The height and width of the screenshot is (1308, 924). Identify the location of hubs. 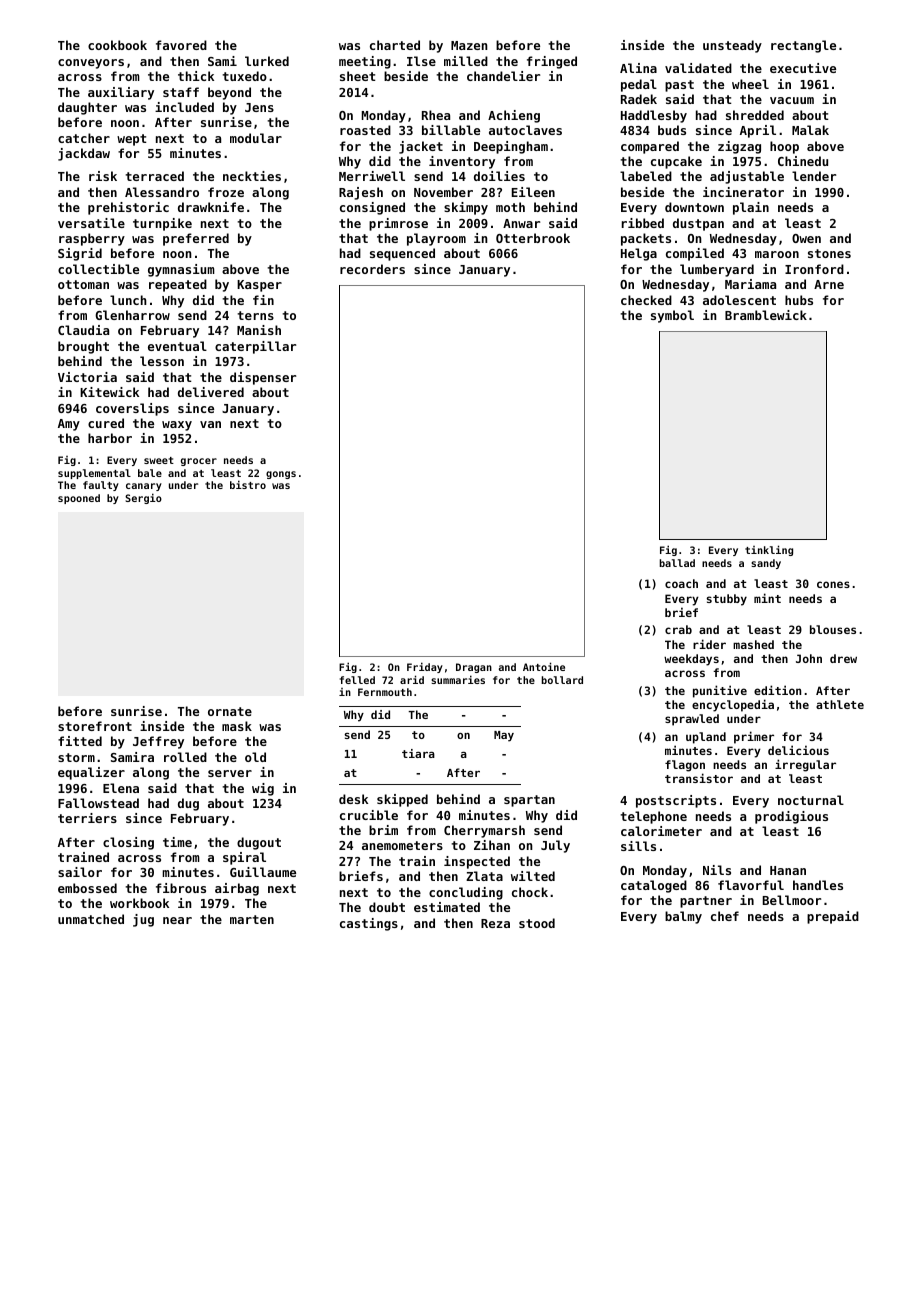
(799, 300).
